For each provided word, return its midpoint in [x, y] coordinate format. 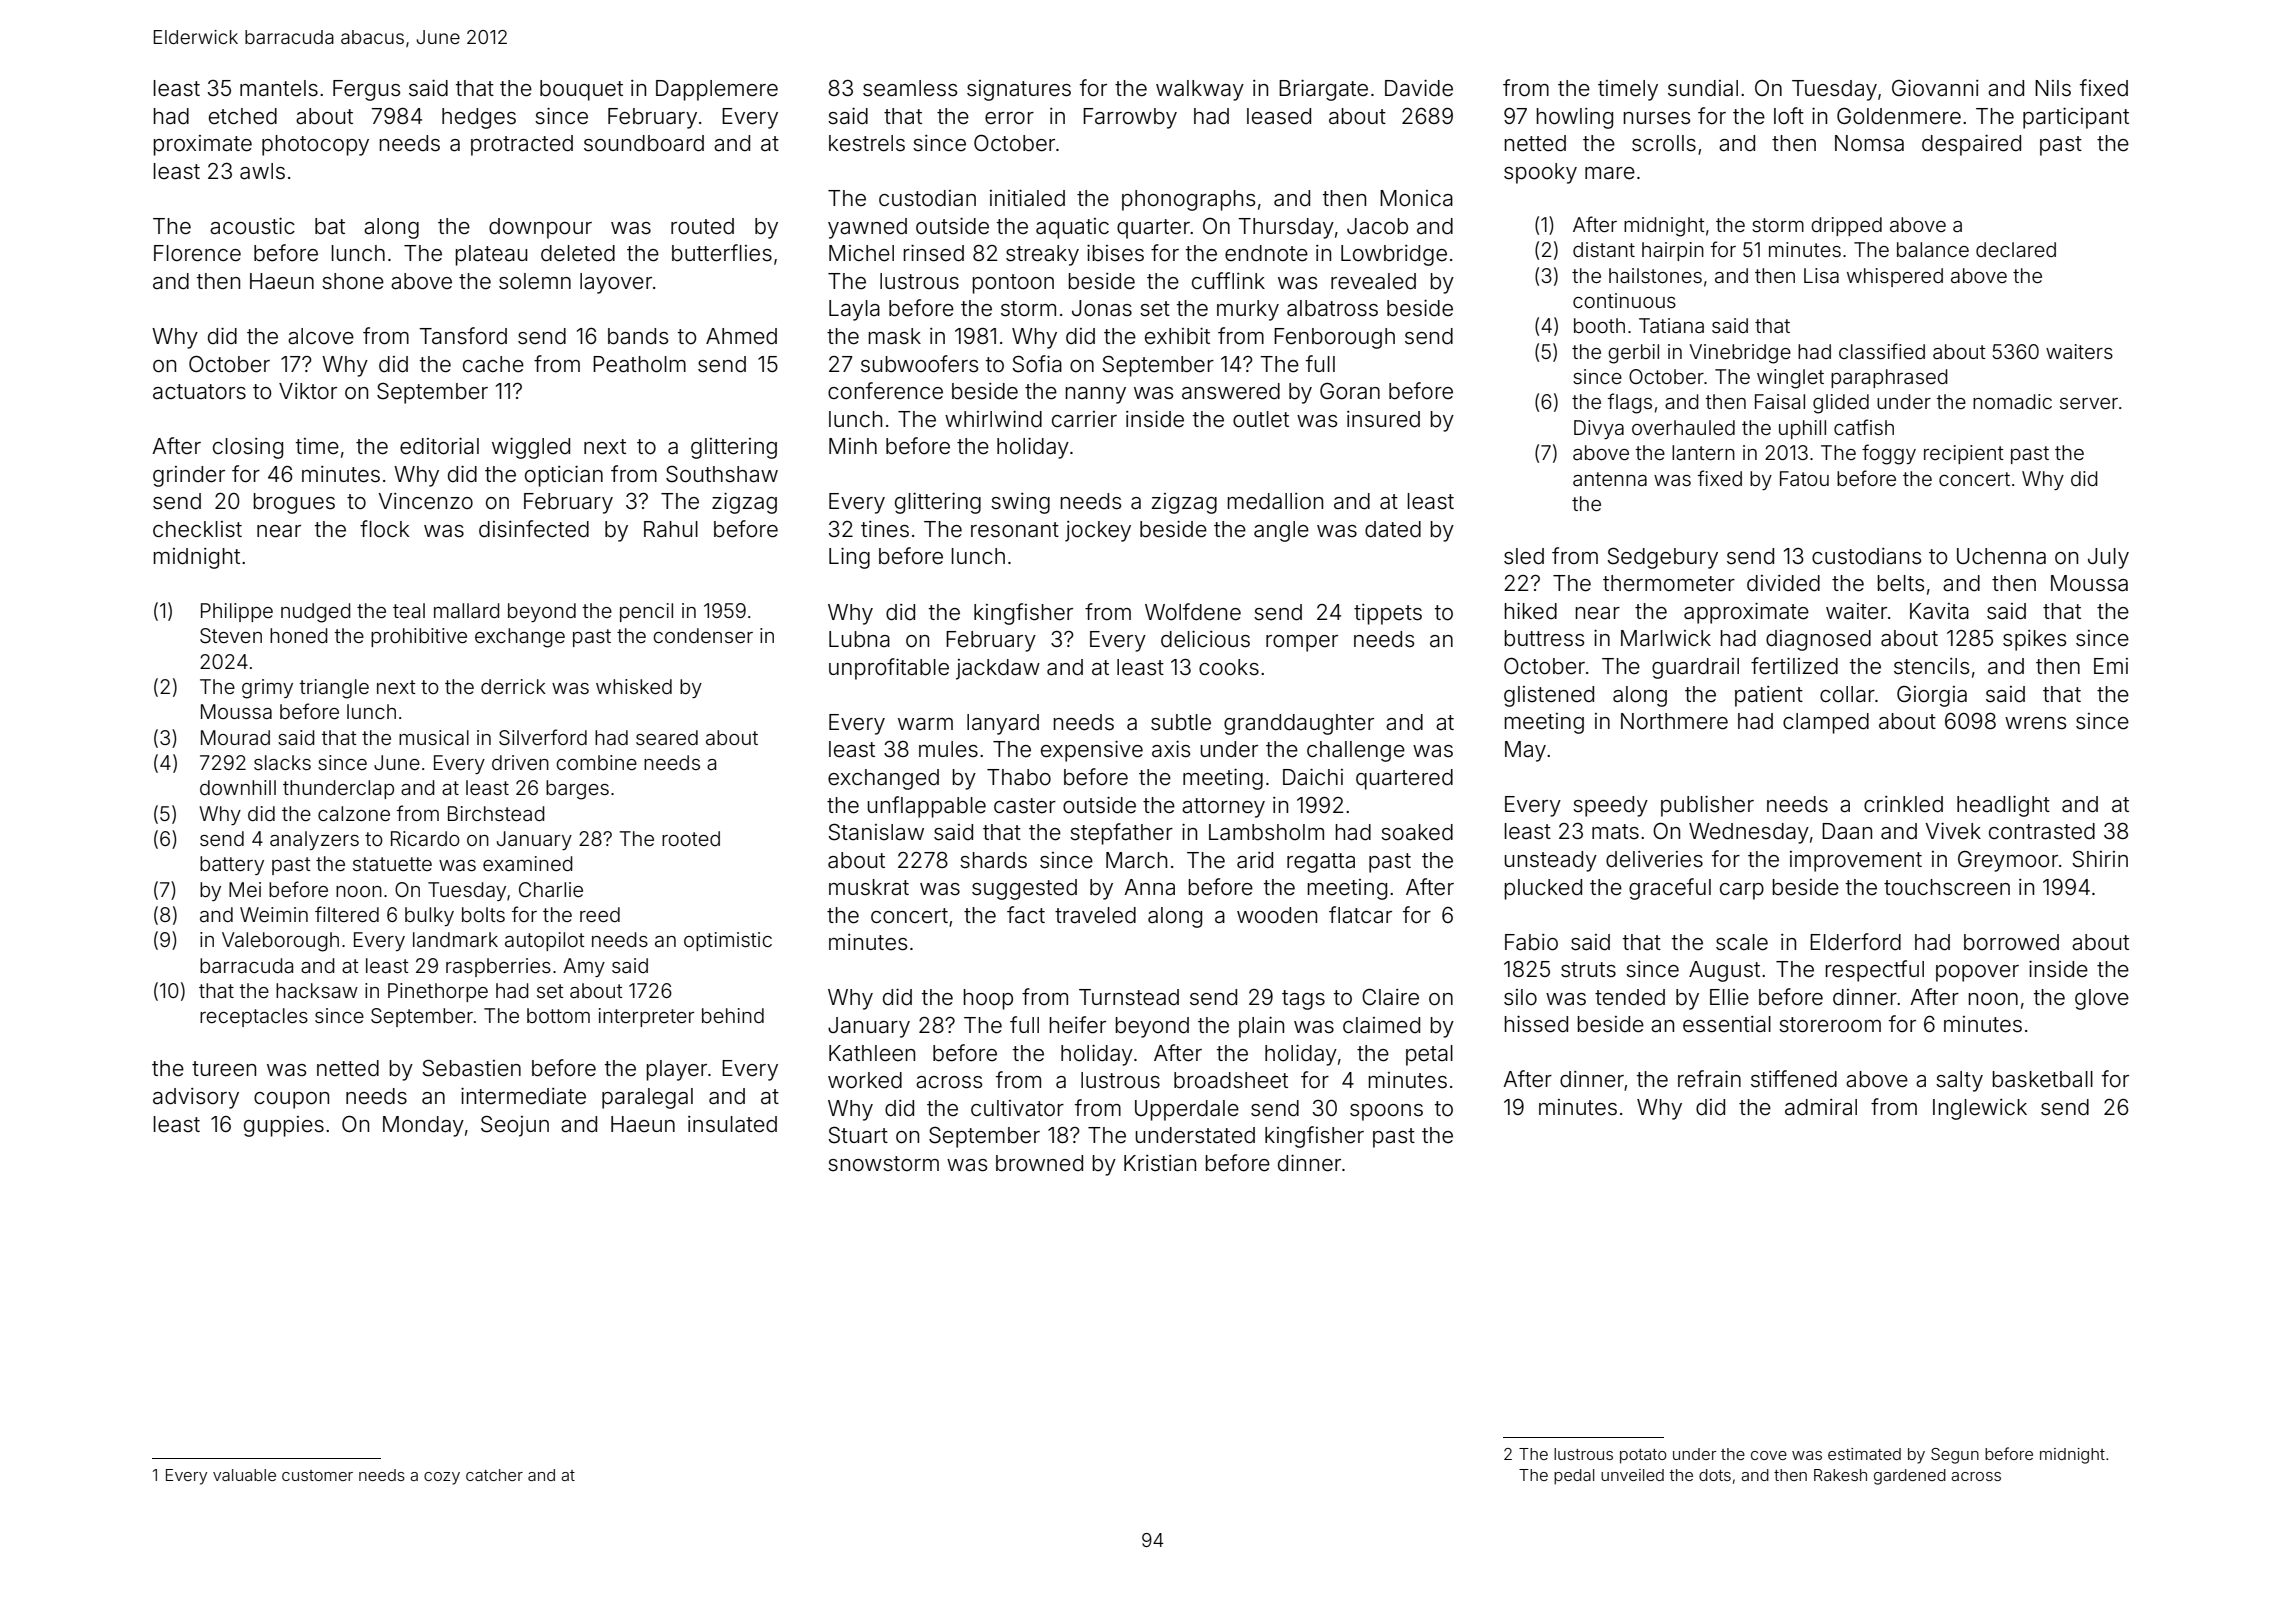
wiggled [531, 448]
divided [1783, 583]
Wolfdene [1193, 612]
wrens [2035, 723]
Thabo [1019, 777]
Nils [2053, 88]
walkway [1200, 90]
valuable [244, 1475]
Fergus [366, 90]
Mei [245, 889]
